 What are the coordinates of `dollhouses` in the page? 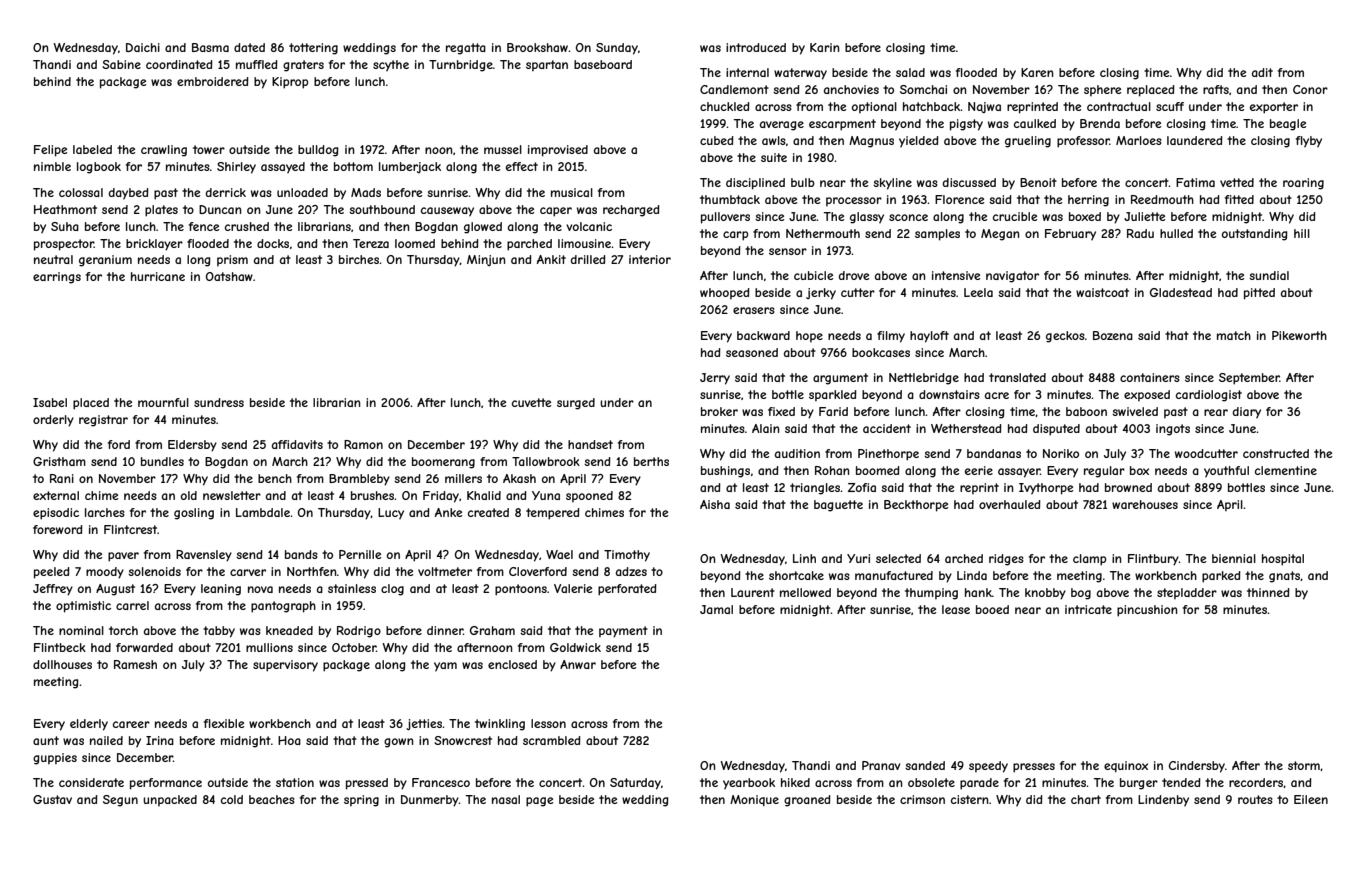 It's located at (62, 664).
